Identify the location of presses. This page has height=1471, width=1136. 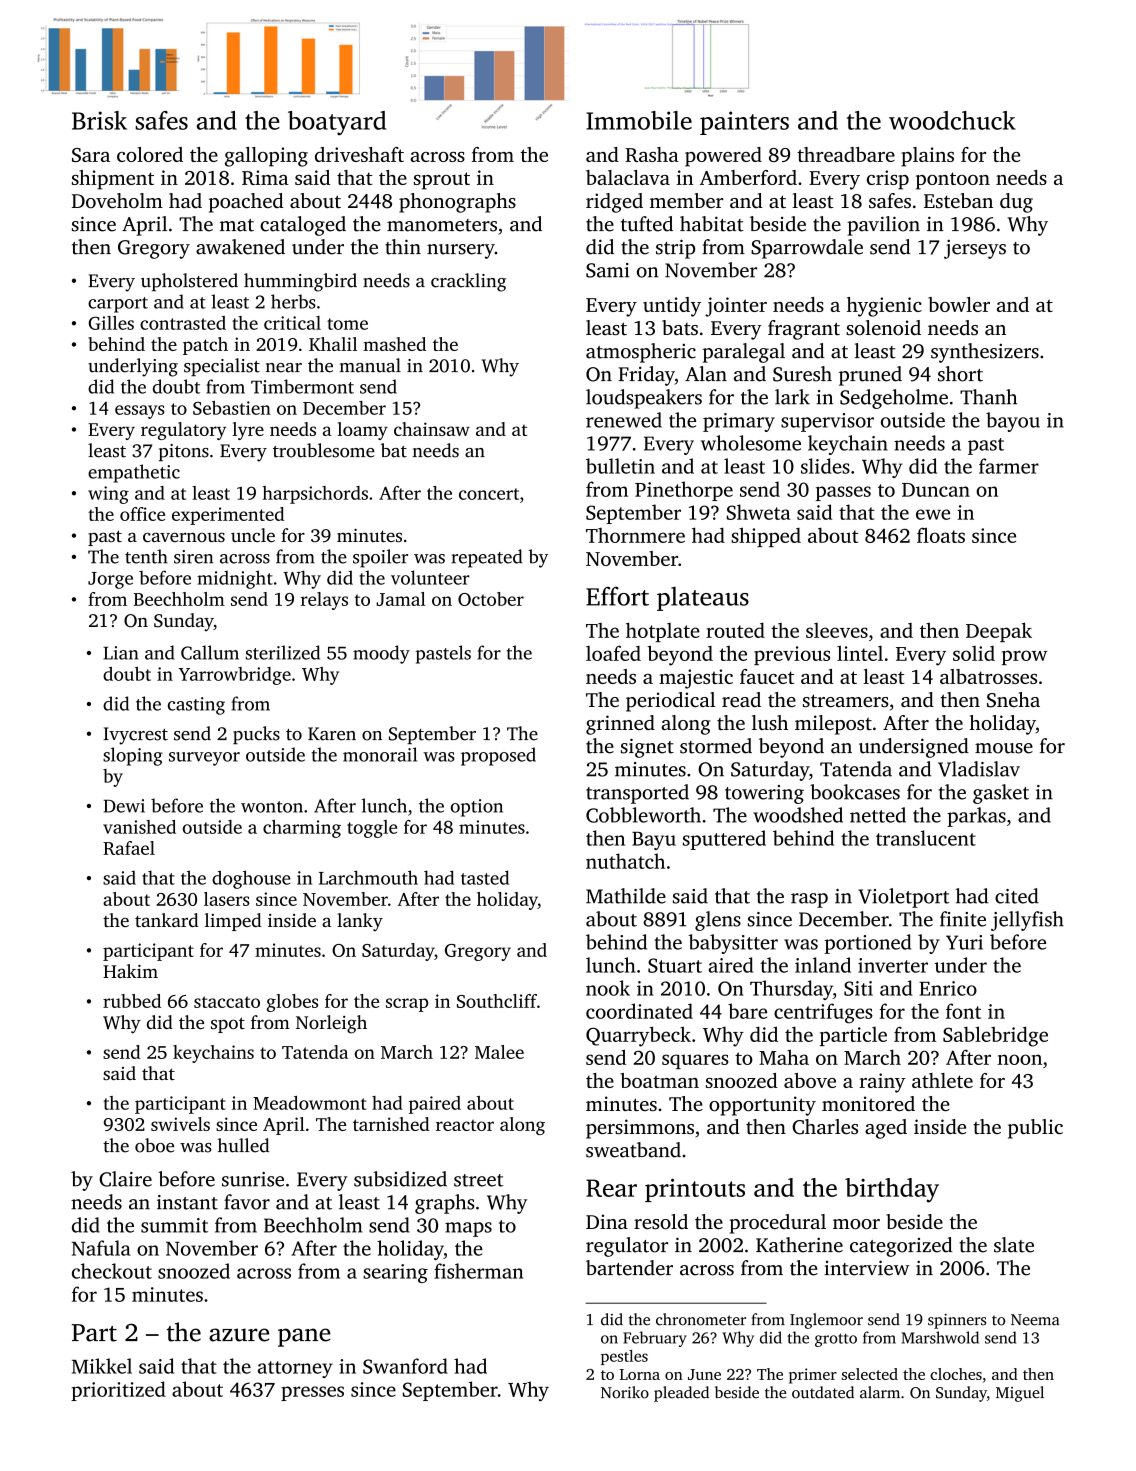
(312, 1393).
